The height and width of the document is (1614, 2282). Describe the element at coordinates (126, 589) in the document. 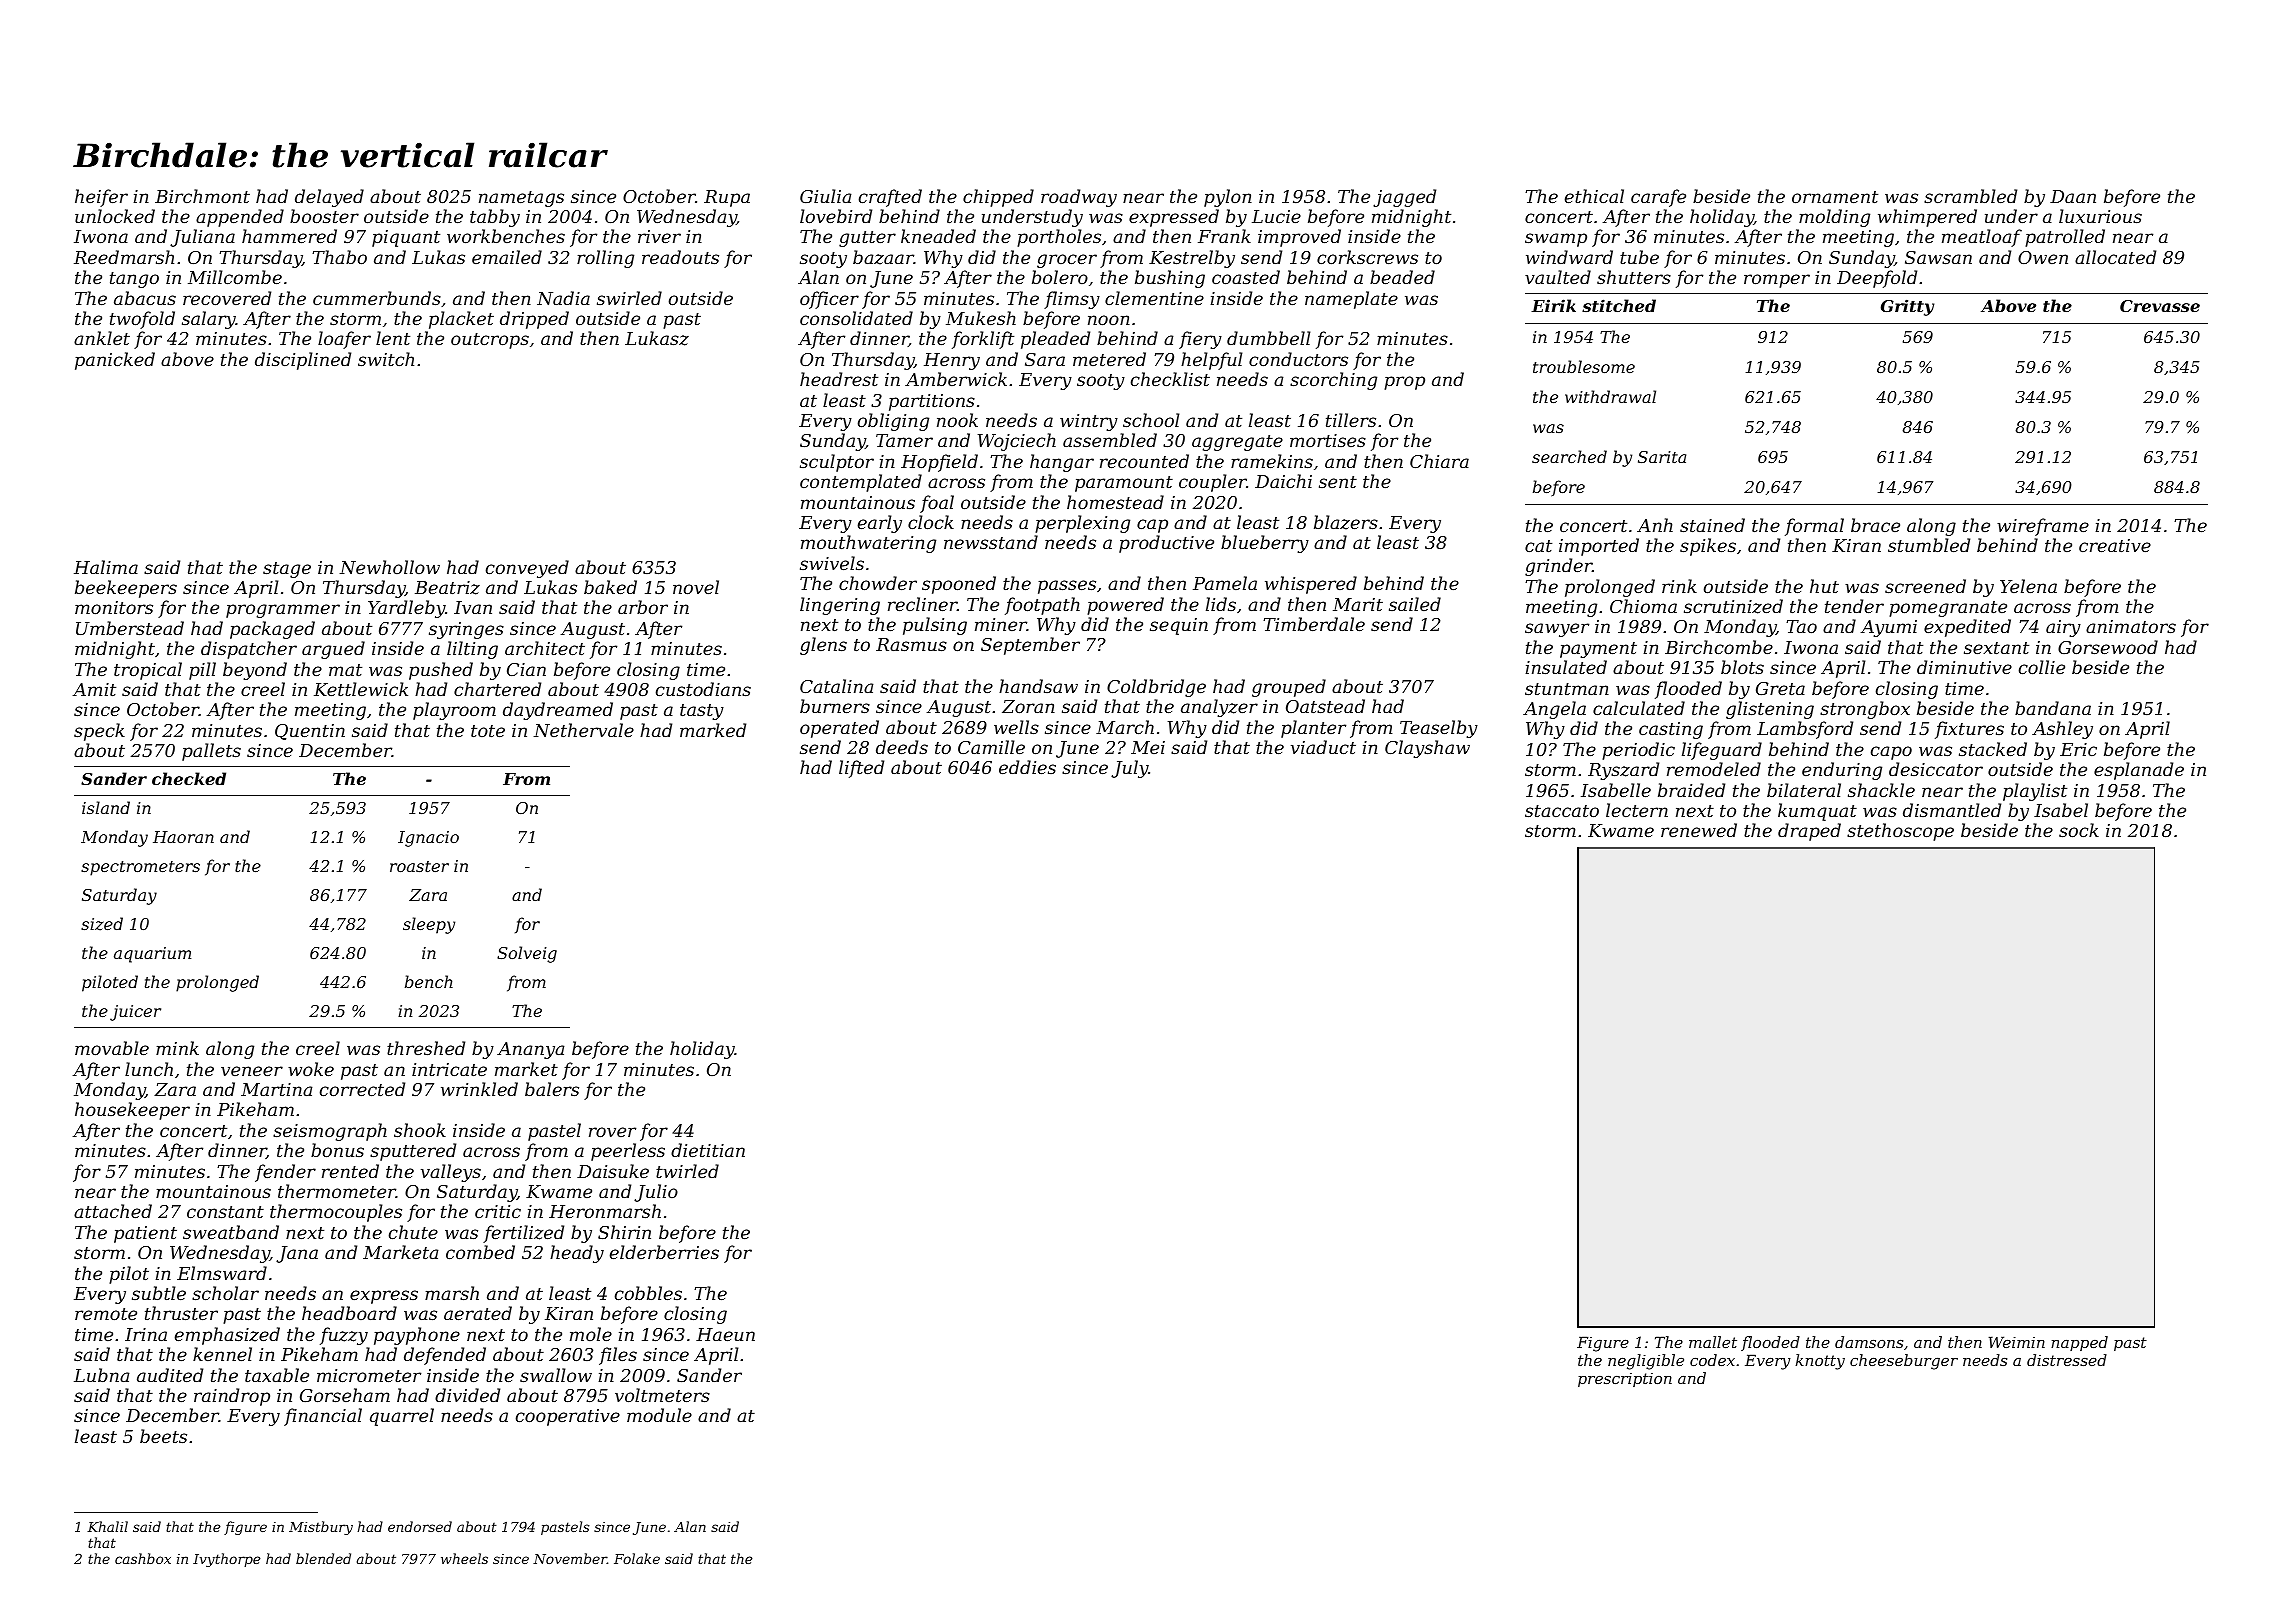

I see `beekeepers` at that location.
